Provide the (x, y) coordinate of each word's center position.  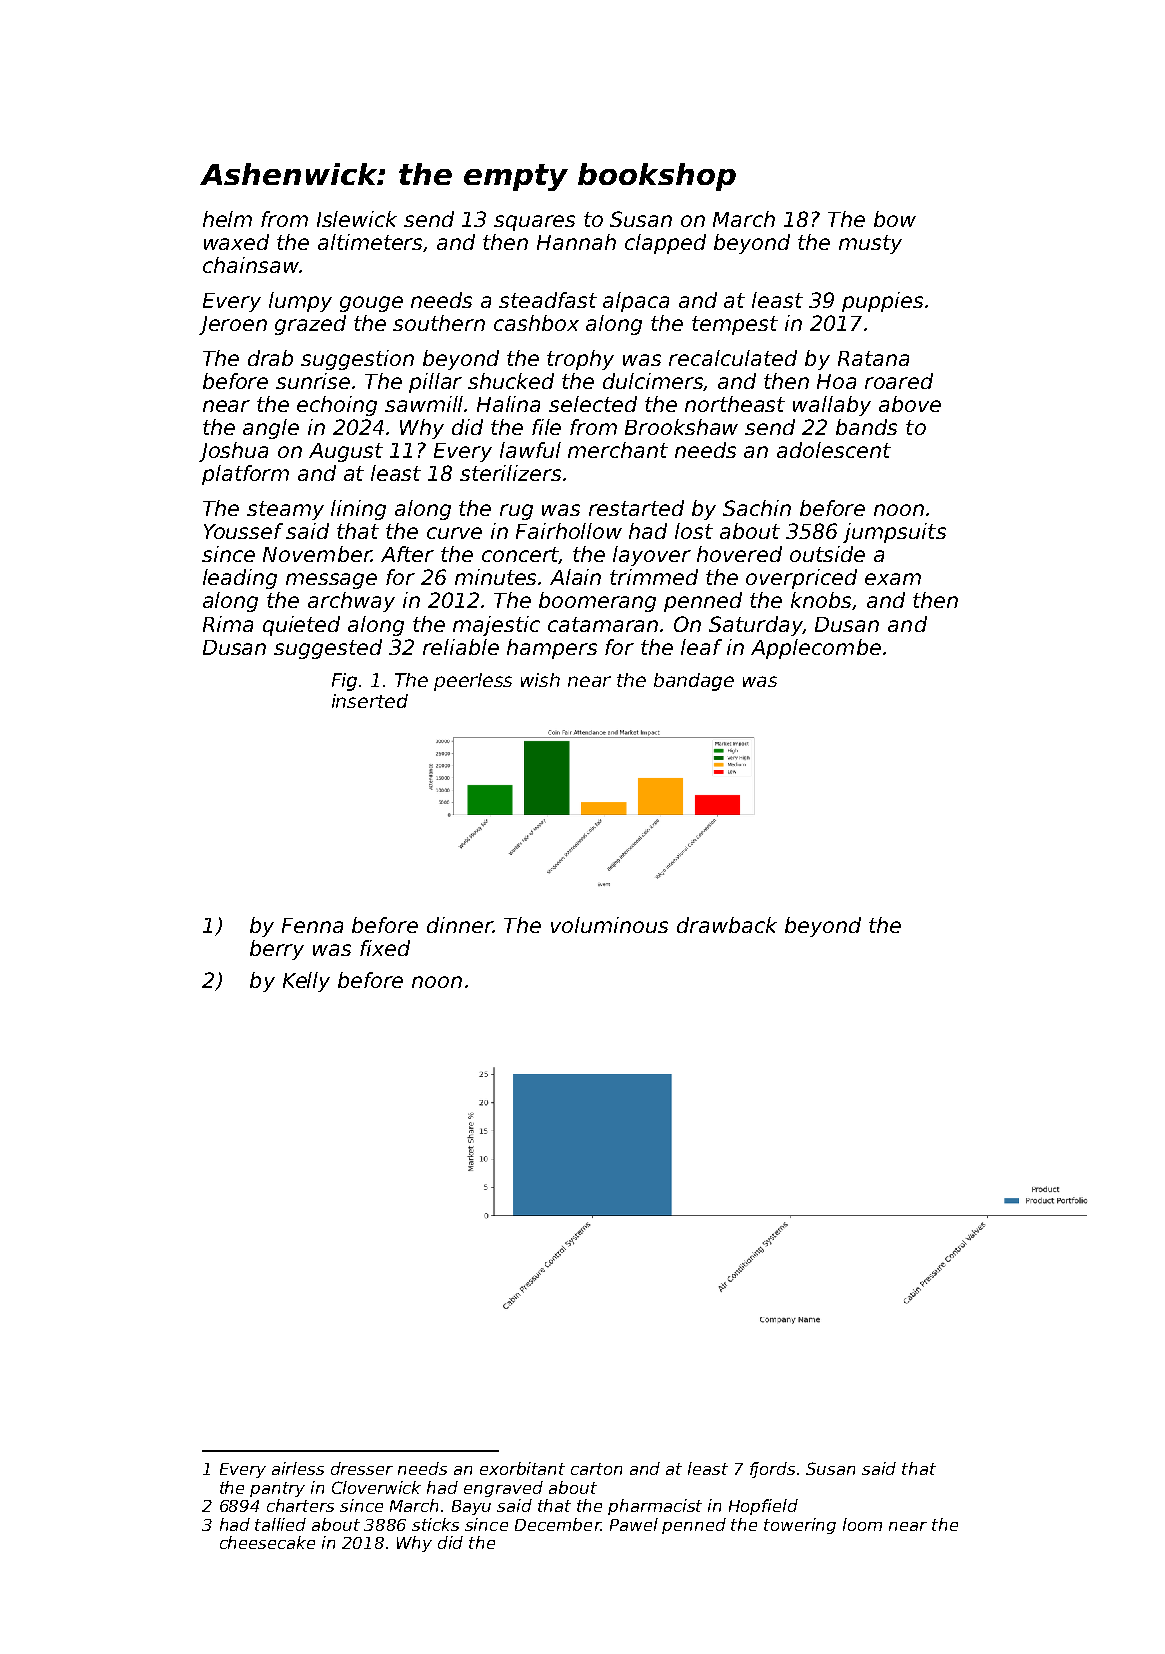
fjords (772, 1470)
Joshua (233, 452)
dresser (362, 1468)
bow (895, 219)
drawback (727, 925)
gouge (371, 304)
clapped (665, 244)
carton (596, 1469)
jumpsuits (894, 533)
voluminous (609, 925)
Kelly (306, 982)
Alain (575, 577)
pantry (277, 1489)
